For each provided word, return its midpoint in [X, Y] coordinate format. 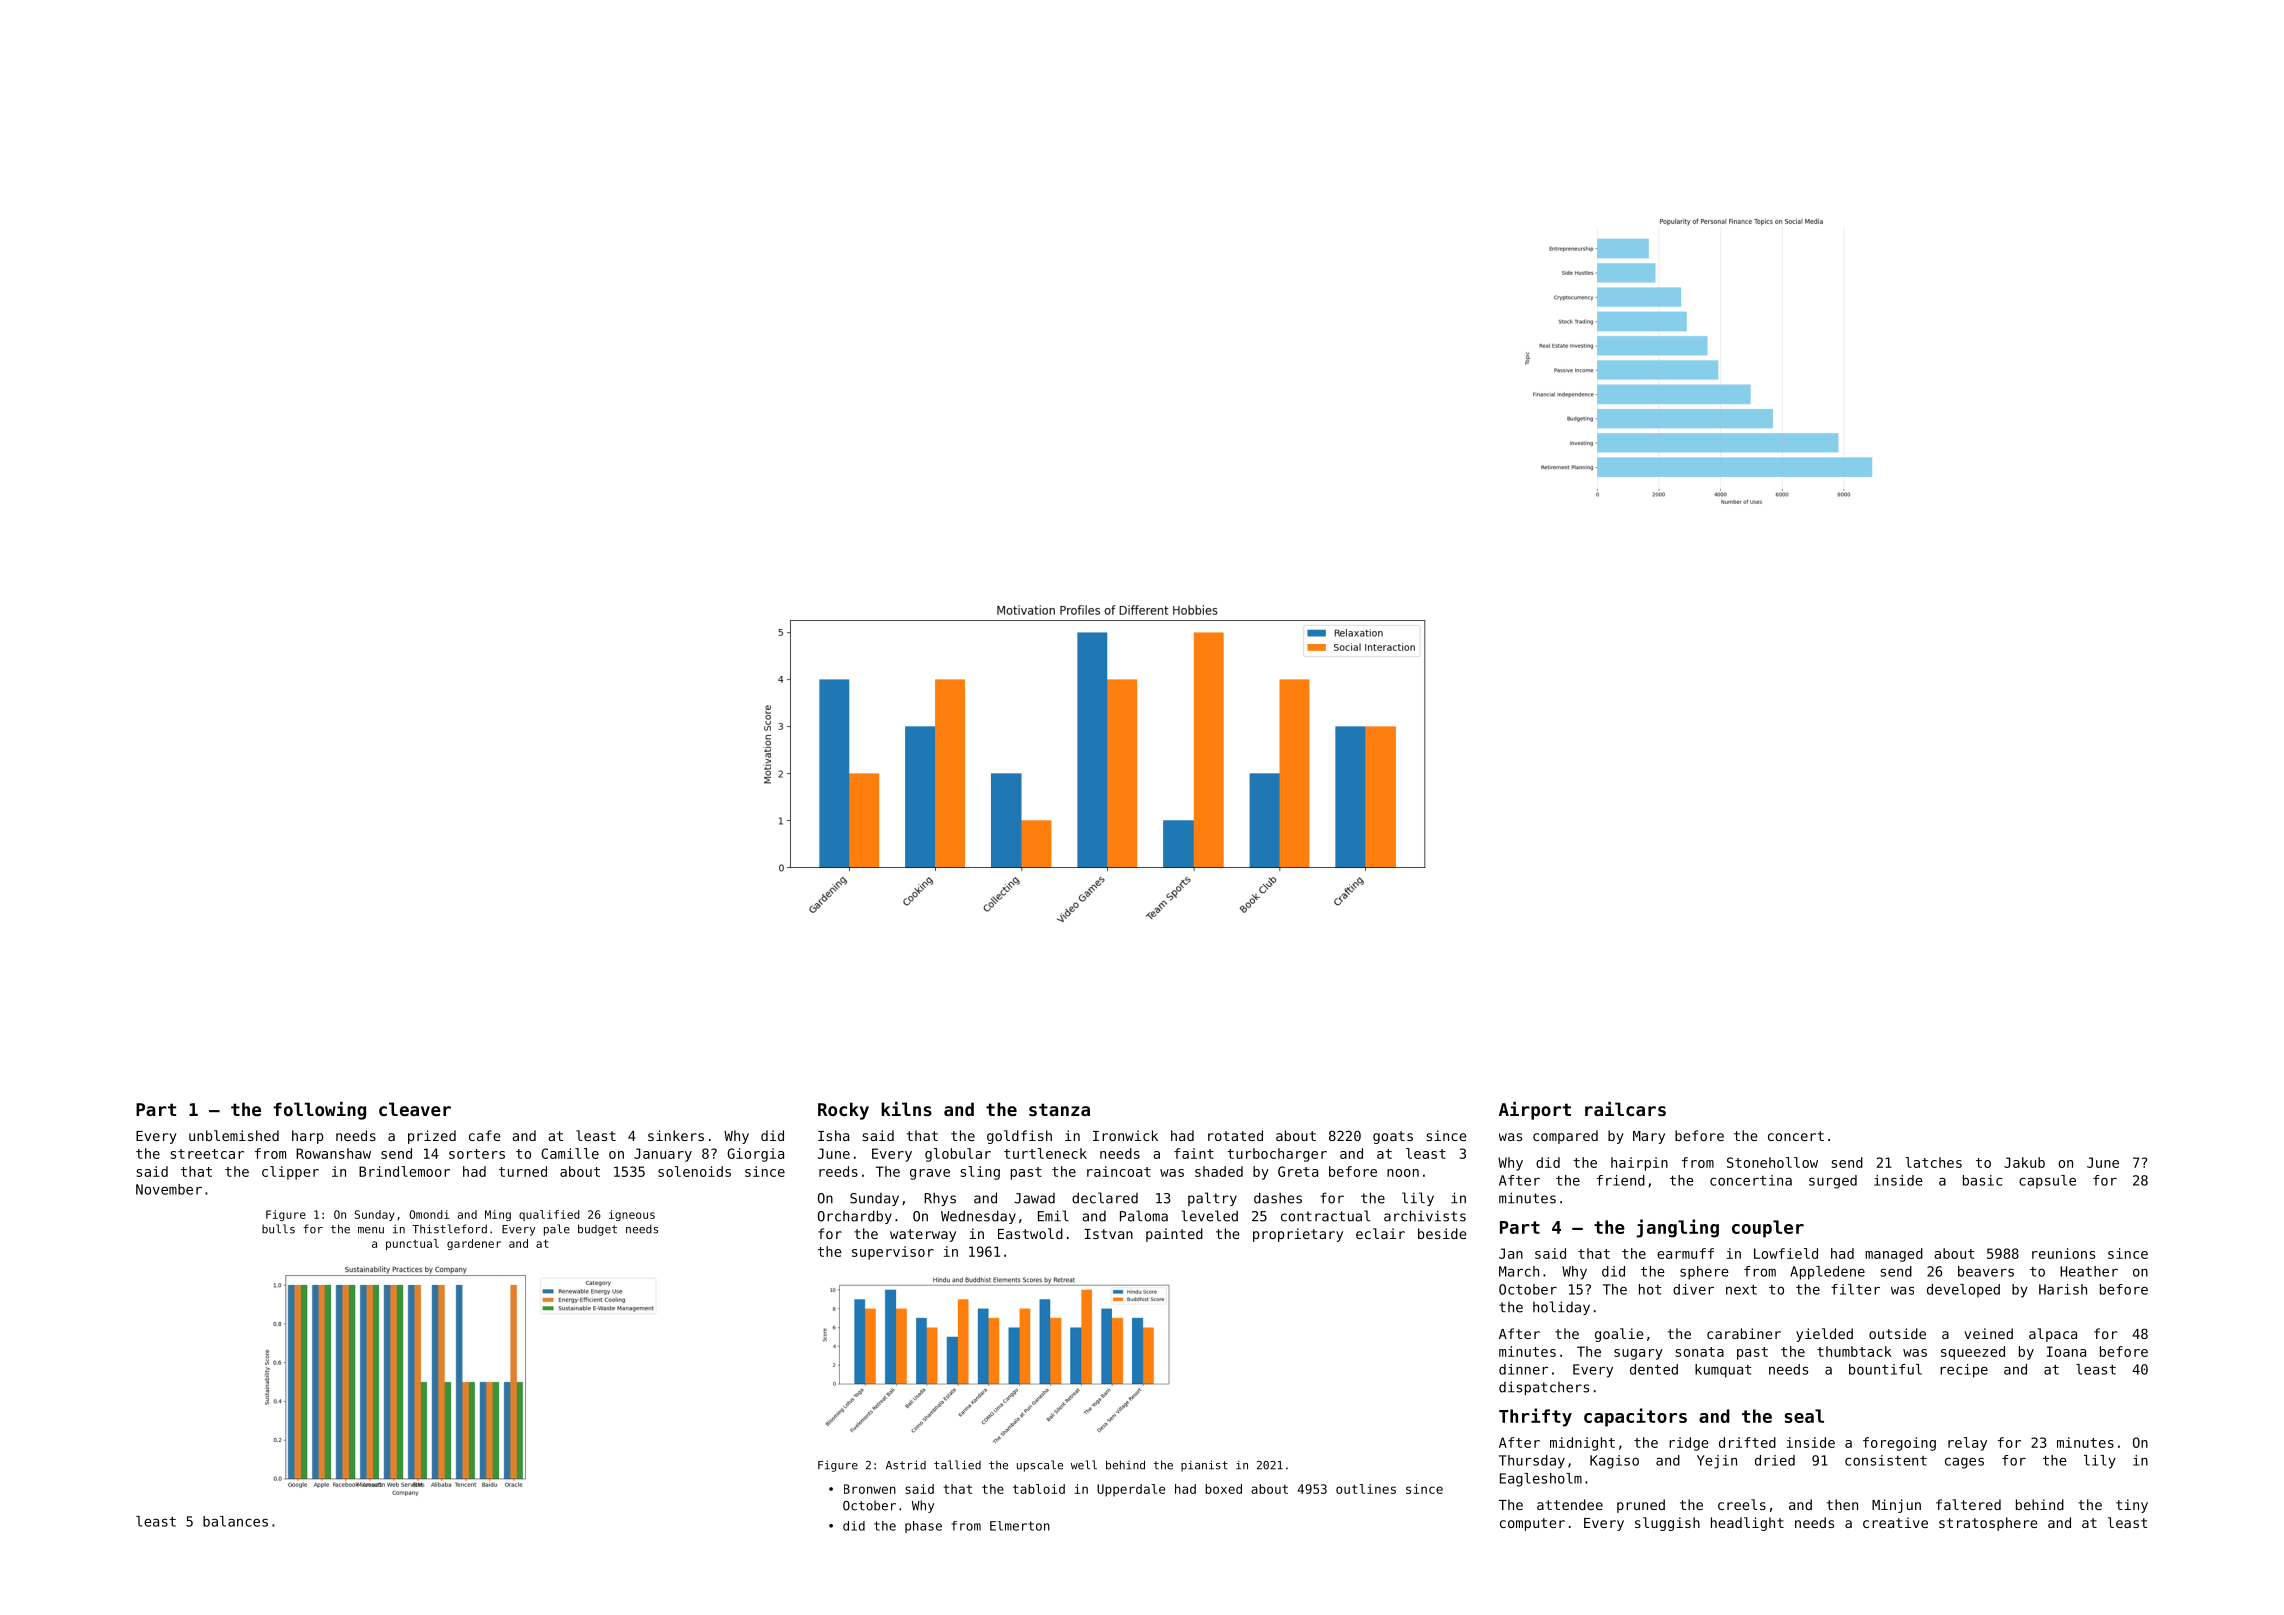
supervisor [893, 1253]
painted [1174, 1235]
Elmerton [1020, 1526]
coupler [1768, 1229]
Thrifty [1535, 1417]
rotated [1235, 1135]
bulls [278, 1229]
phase [923, 1527]
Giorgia [755, 1155]
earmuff [1685, 1253]
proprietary [1298, 1235]
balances [235, 1521]
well [1084, 1465]
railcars [1625, 1109]
